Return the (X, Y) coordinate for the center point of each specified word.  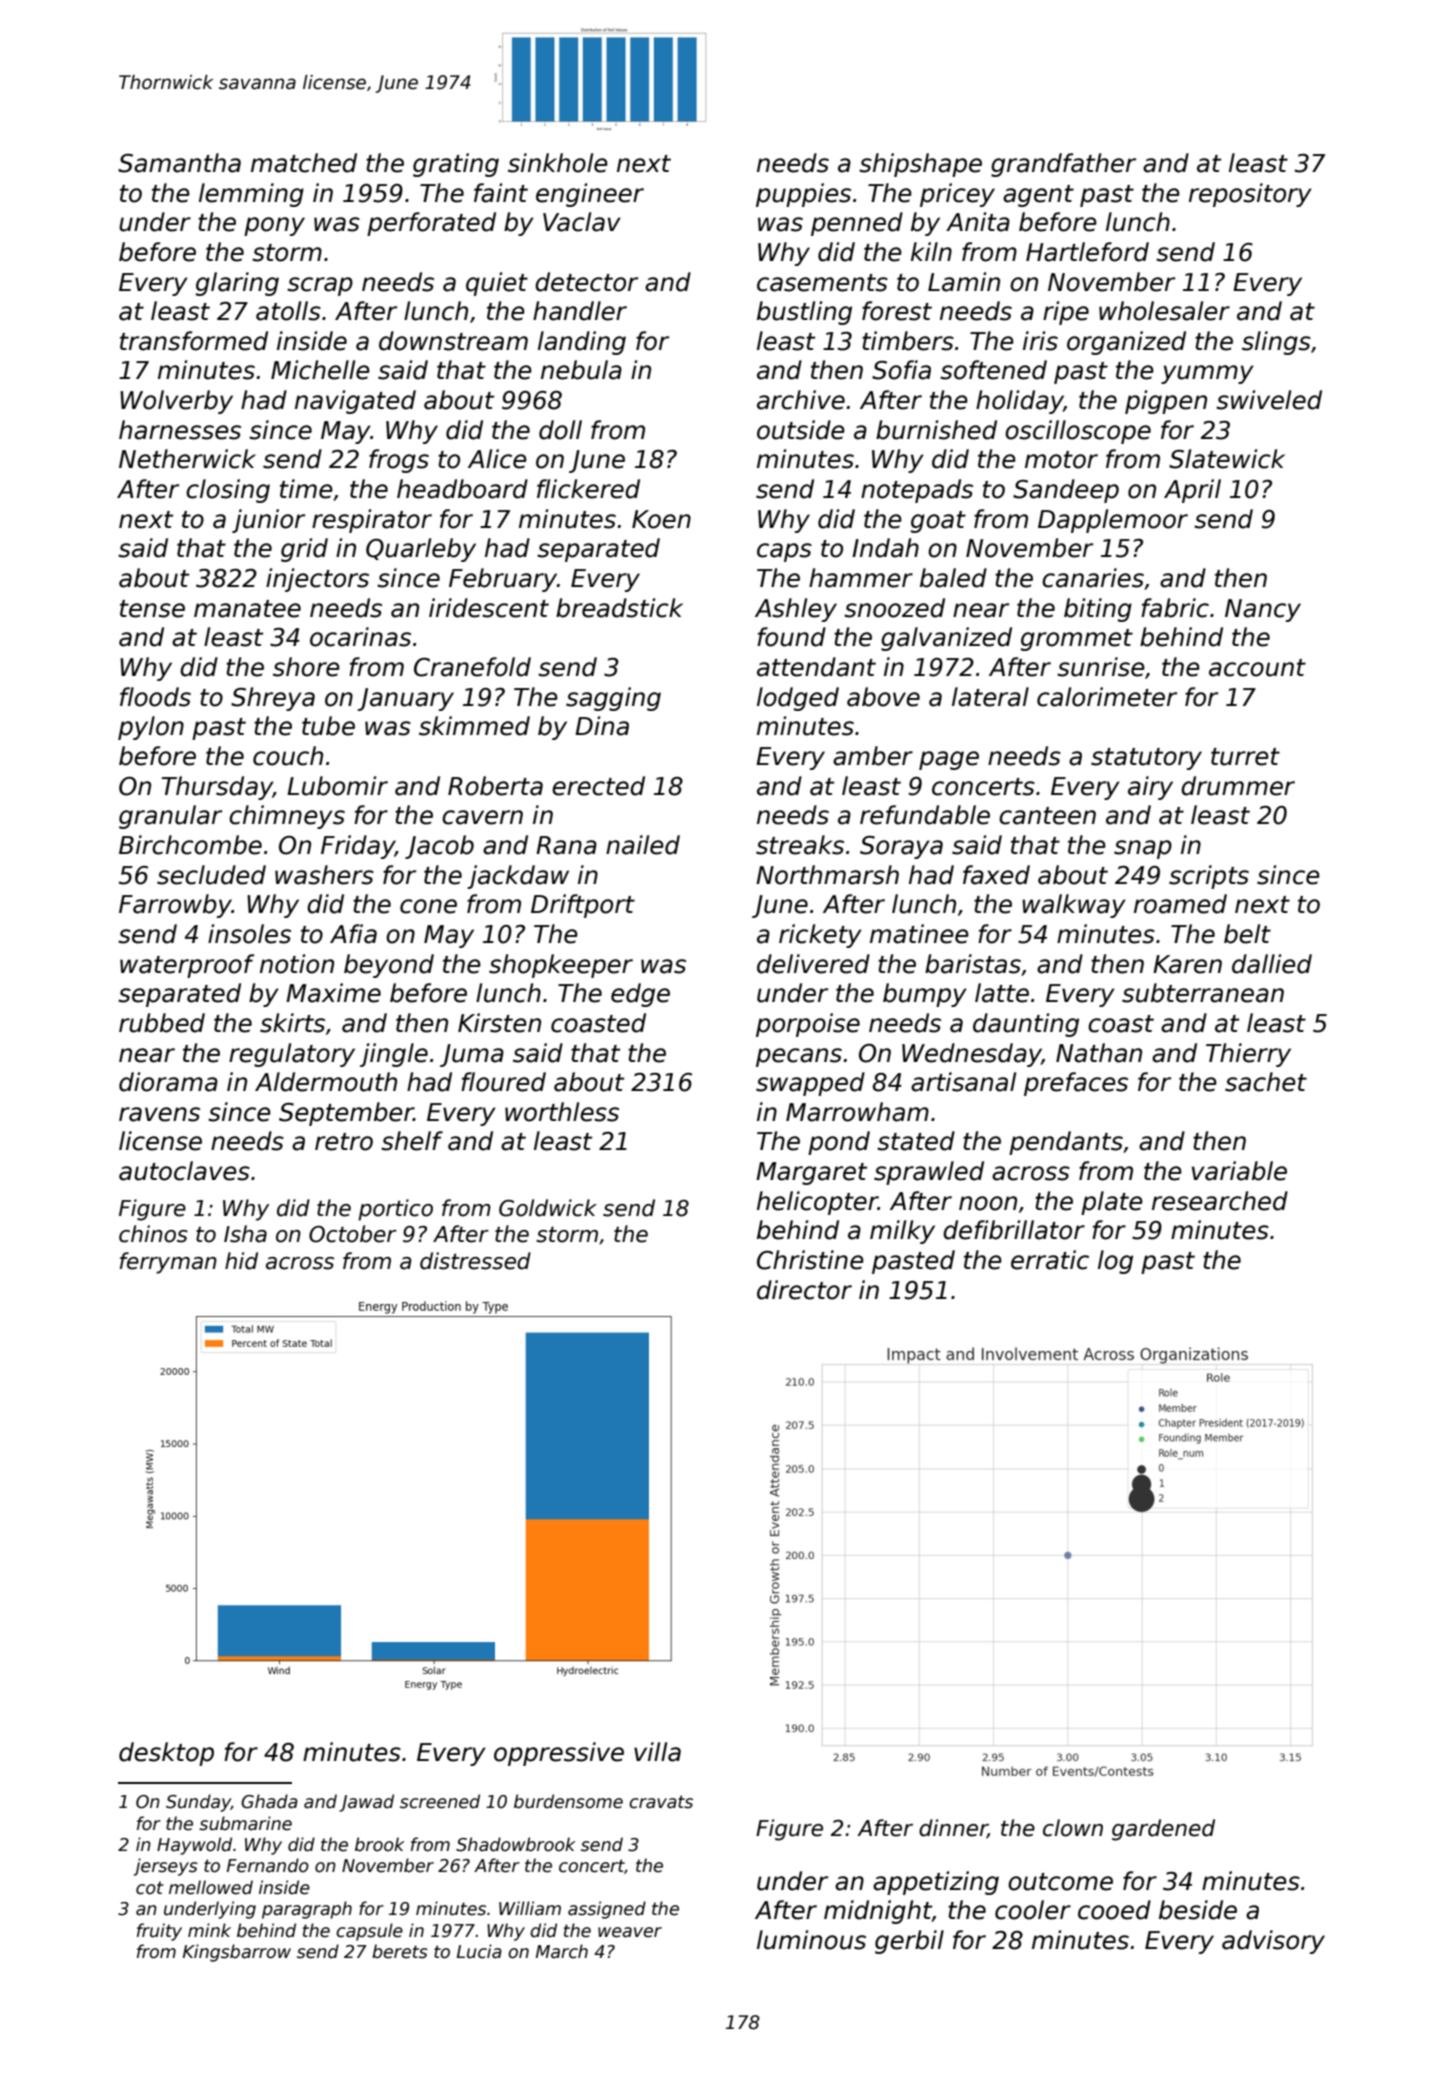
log (1115, 1262)
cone (428, 906)
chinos (153, 1234)
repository (1250, 195)
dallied (1272, 964)
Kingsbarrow (237, 1953)
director (804, 1290)
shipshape (920, 165)
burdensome (568, 1801)
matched (304, 163)
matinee (919, 934)
